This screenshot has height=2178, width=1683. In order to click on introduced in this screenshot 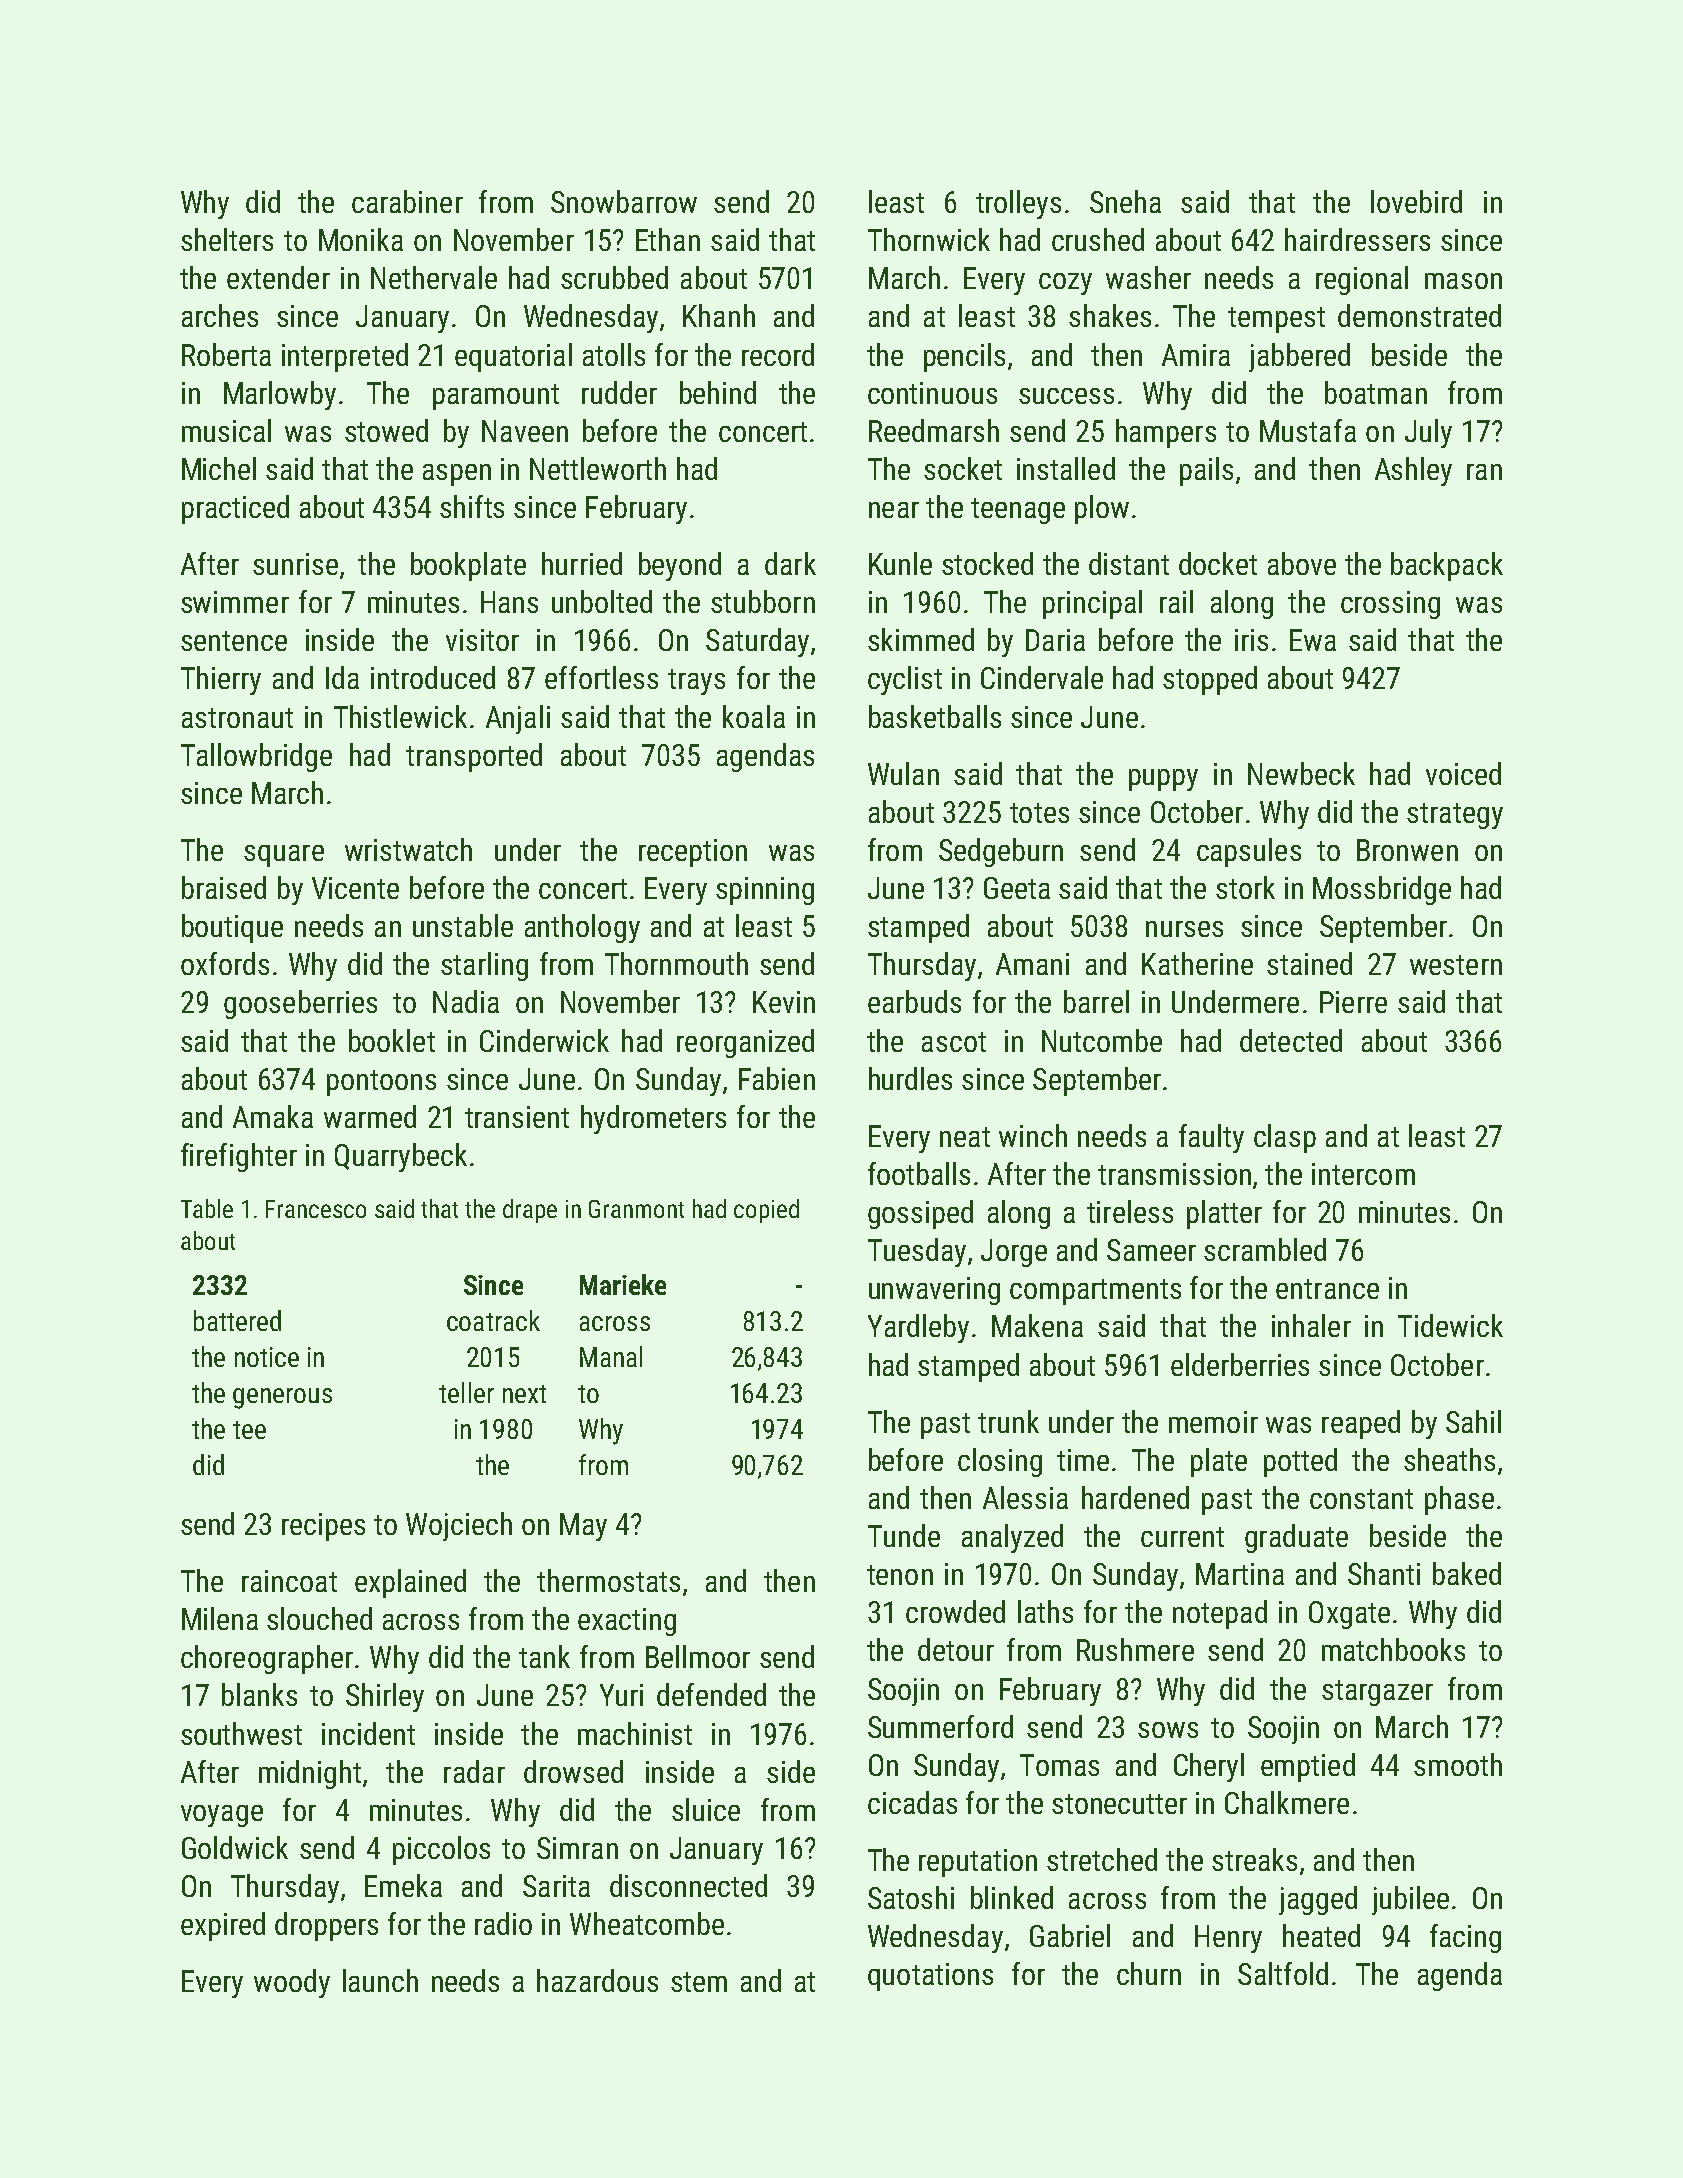, I will do `click(433, 677)`.
